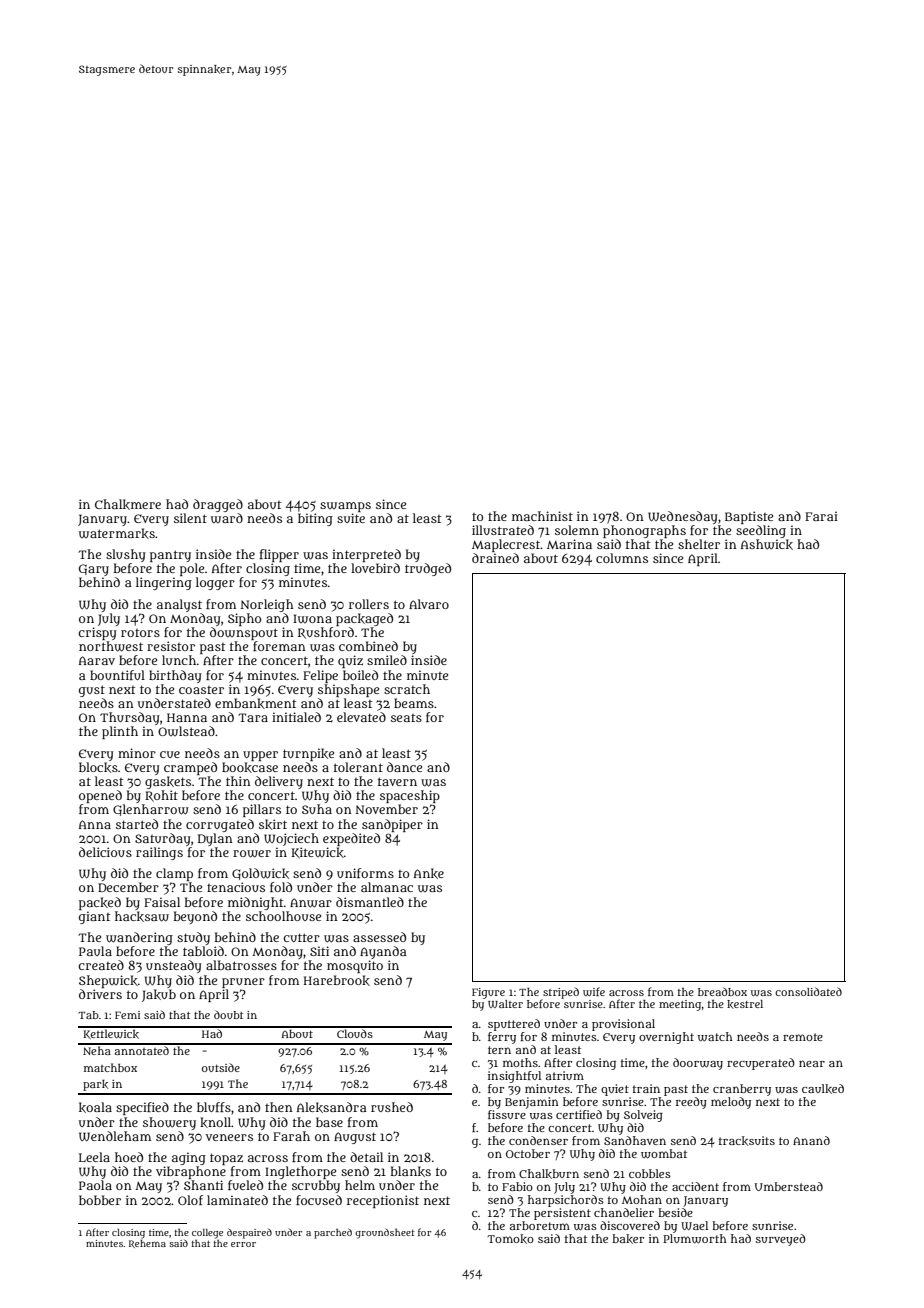 This screenshot has width=924, height=1308. I want to click on expedited, so click(351, 839).
